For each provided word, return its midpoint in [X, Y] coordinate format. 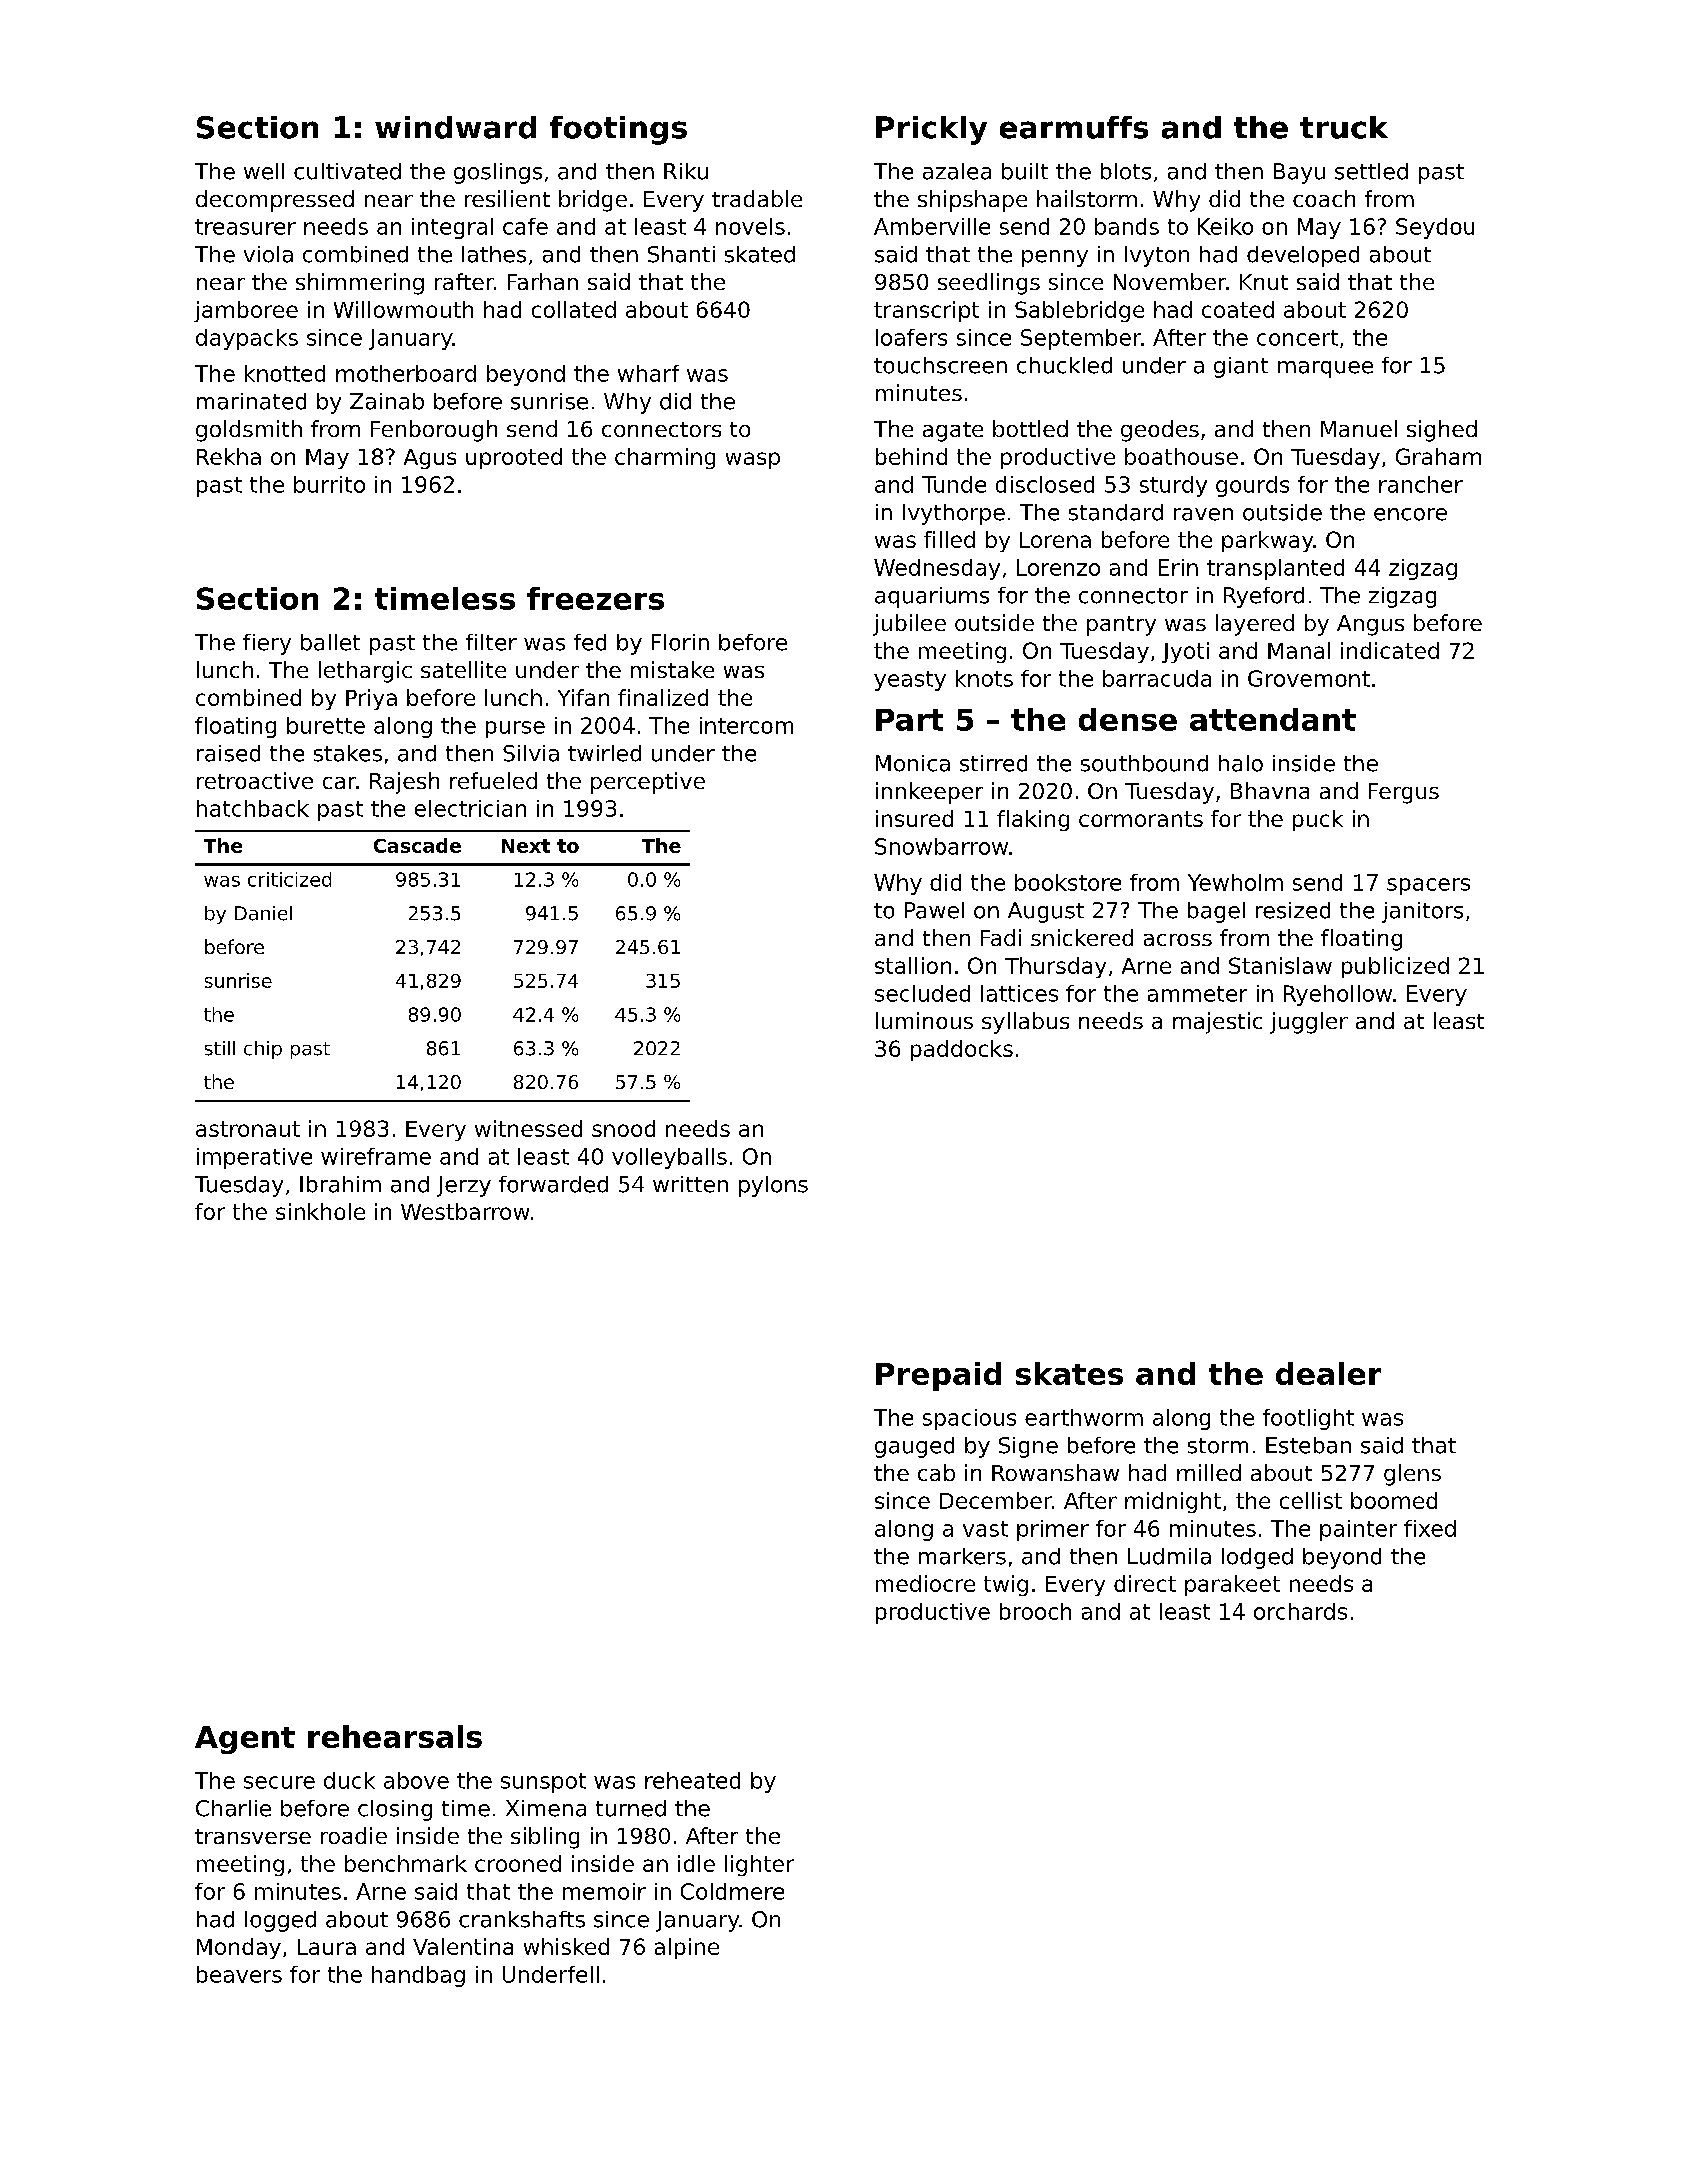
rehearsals [395, 1736]
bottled [1030, 428]
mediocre [925, 1583]
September [1081, 339]
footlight [1308, 1419]
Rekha [229, 456]
